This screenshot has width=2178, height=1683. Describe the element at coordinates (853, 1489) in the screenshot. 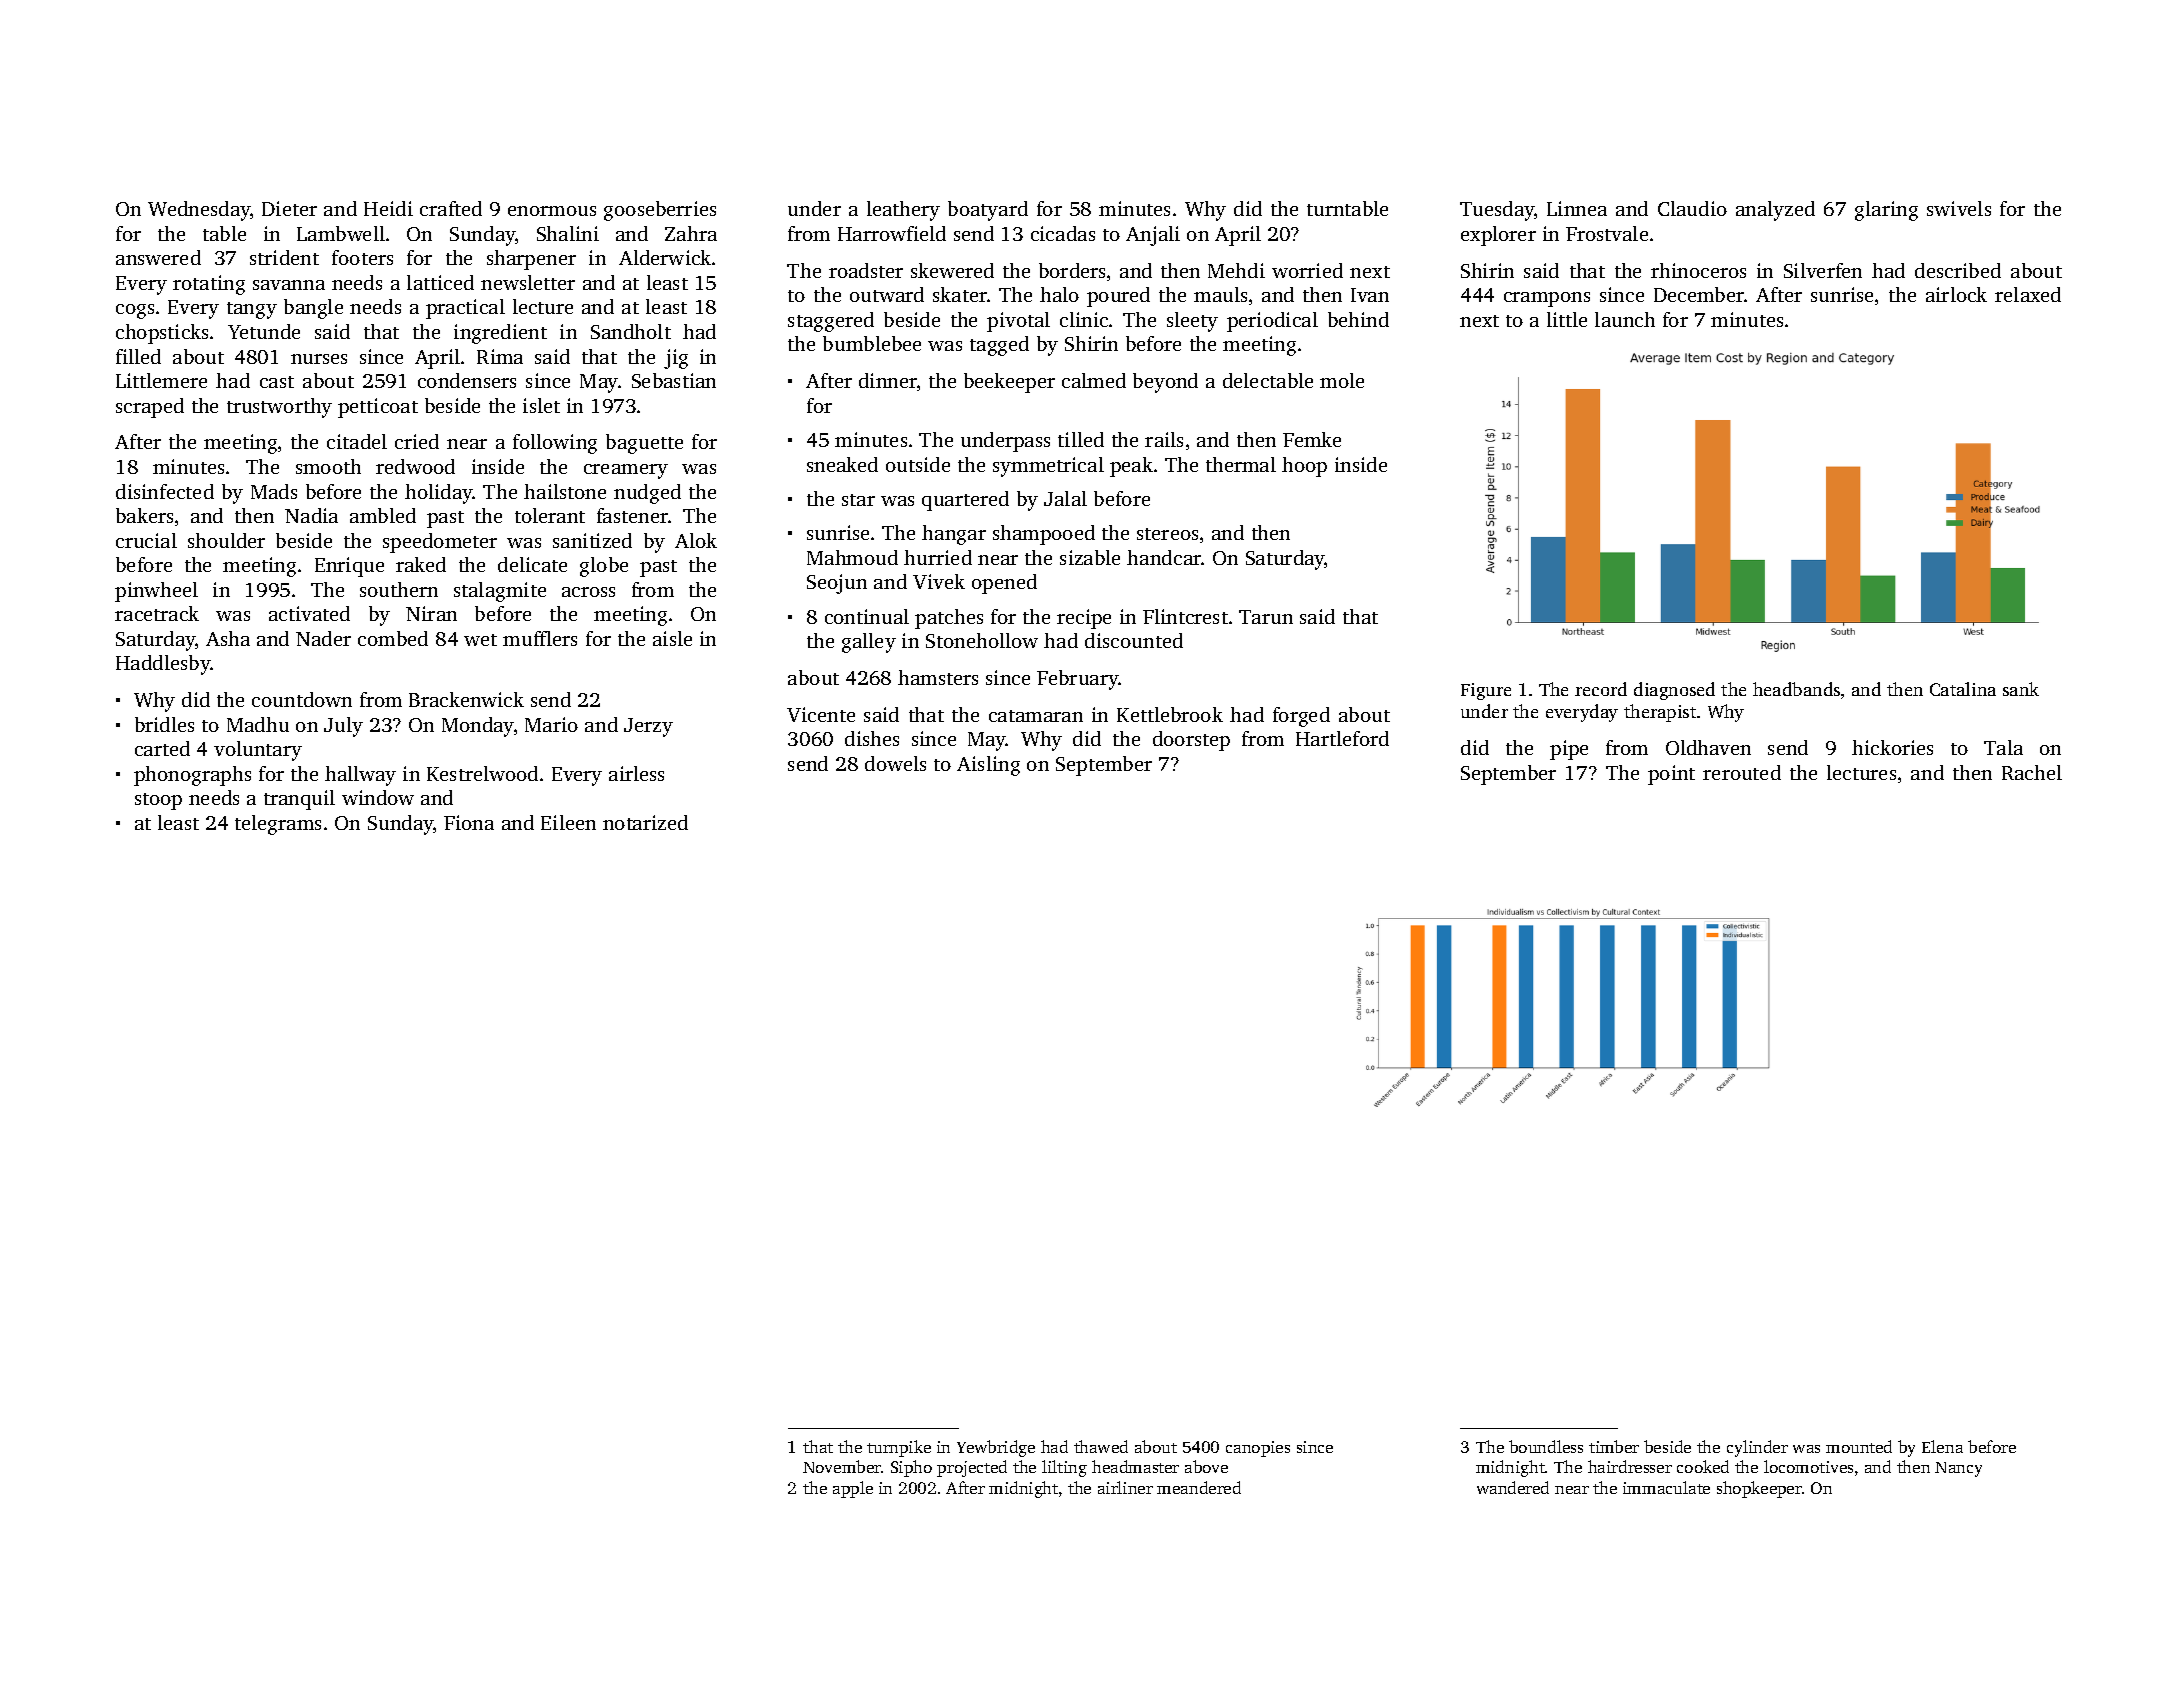

I see `apple` at that location.
